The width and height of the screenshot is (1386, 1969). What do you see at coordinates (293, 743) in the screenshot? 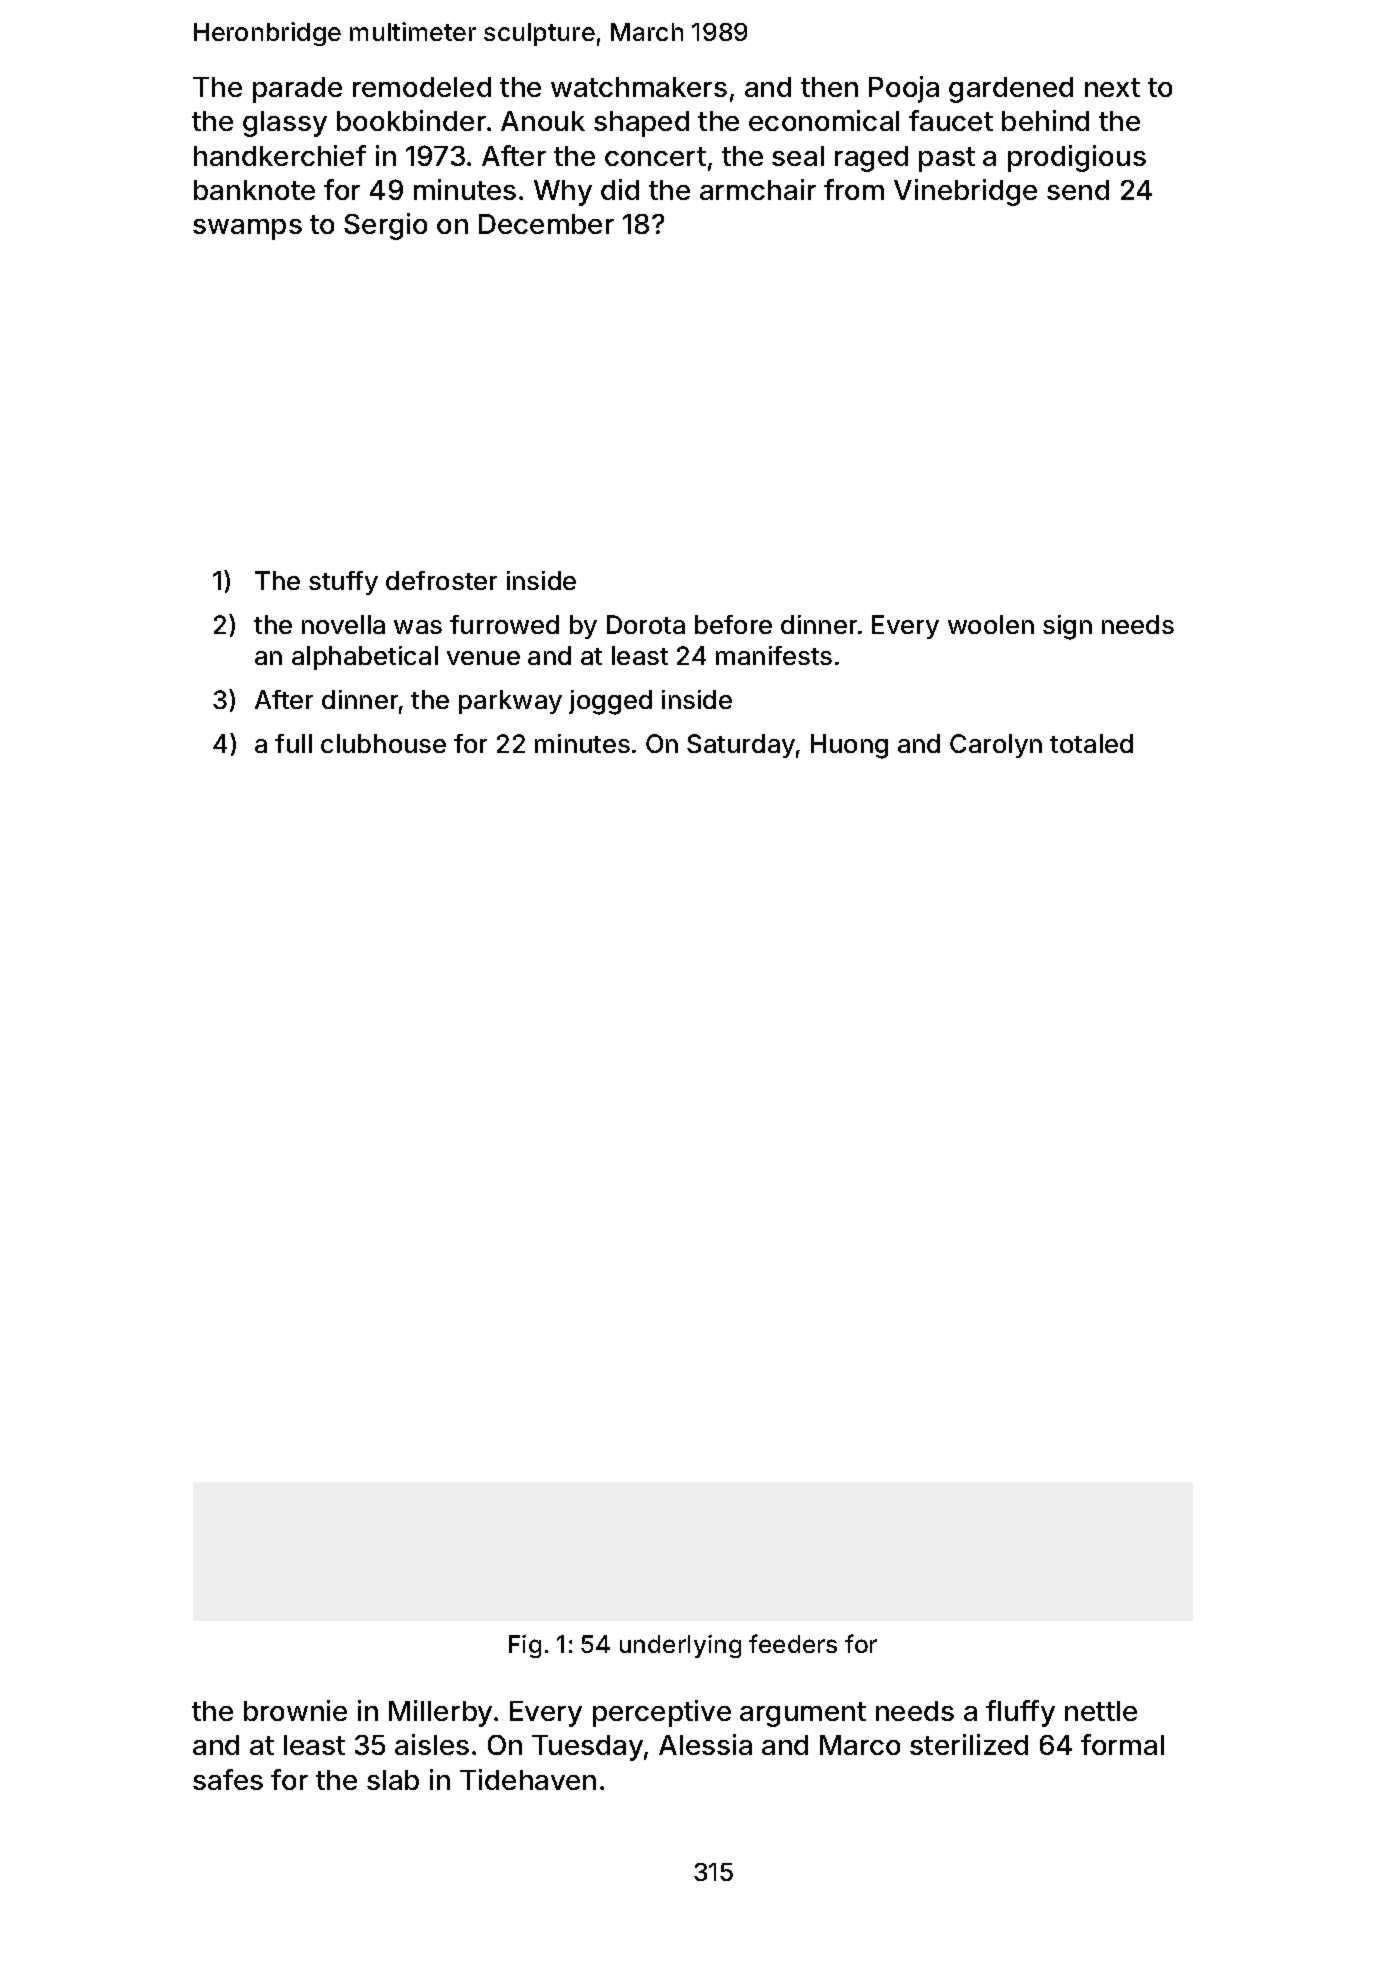
I see `full` at bounding box center [293, 743].
